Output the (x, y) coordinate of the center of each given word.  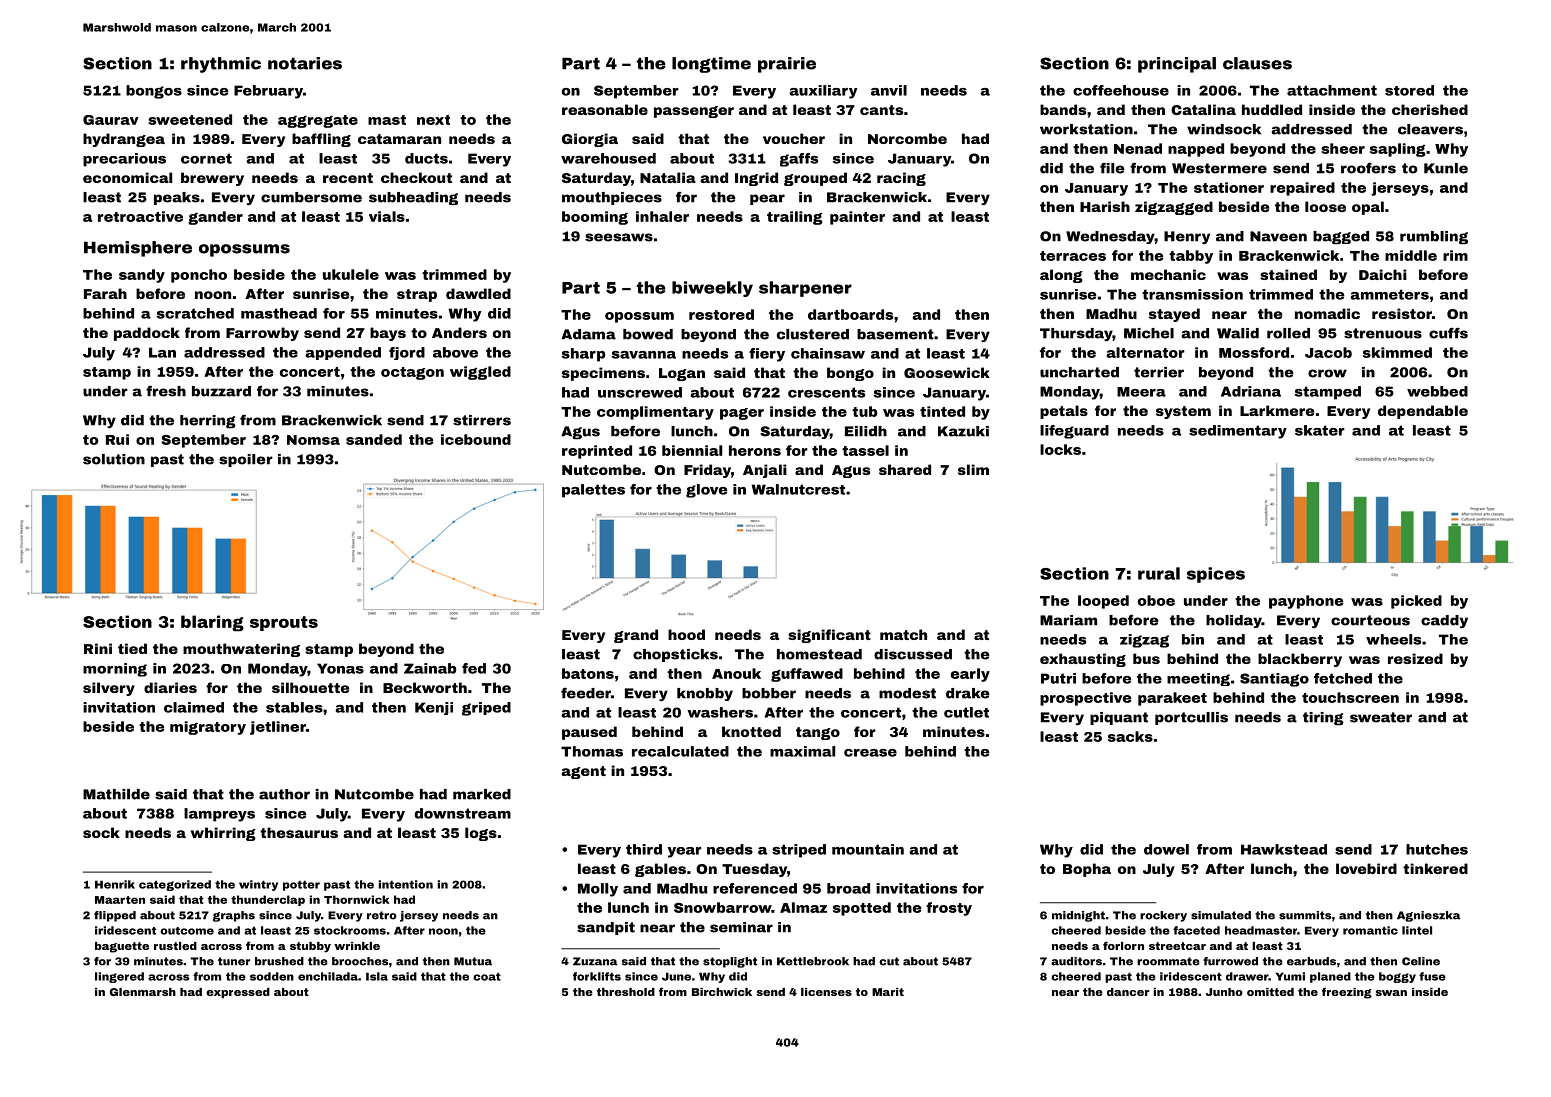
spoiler (246, 460)
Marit (888, 992)
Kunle (1446, 168)
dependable (1423, 412)
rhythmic (221, 65)
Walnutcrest (798, 489)
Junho (1224, 992)
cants (881, 110)
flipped (115, 916)
